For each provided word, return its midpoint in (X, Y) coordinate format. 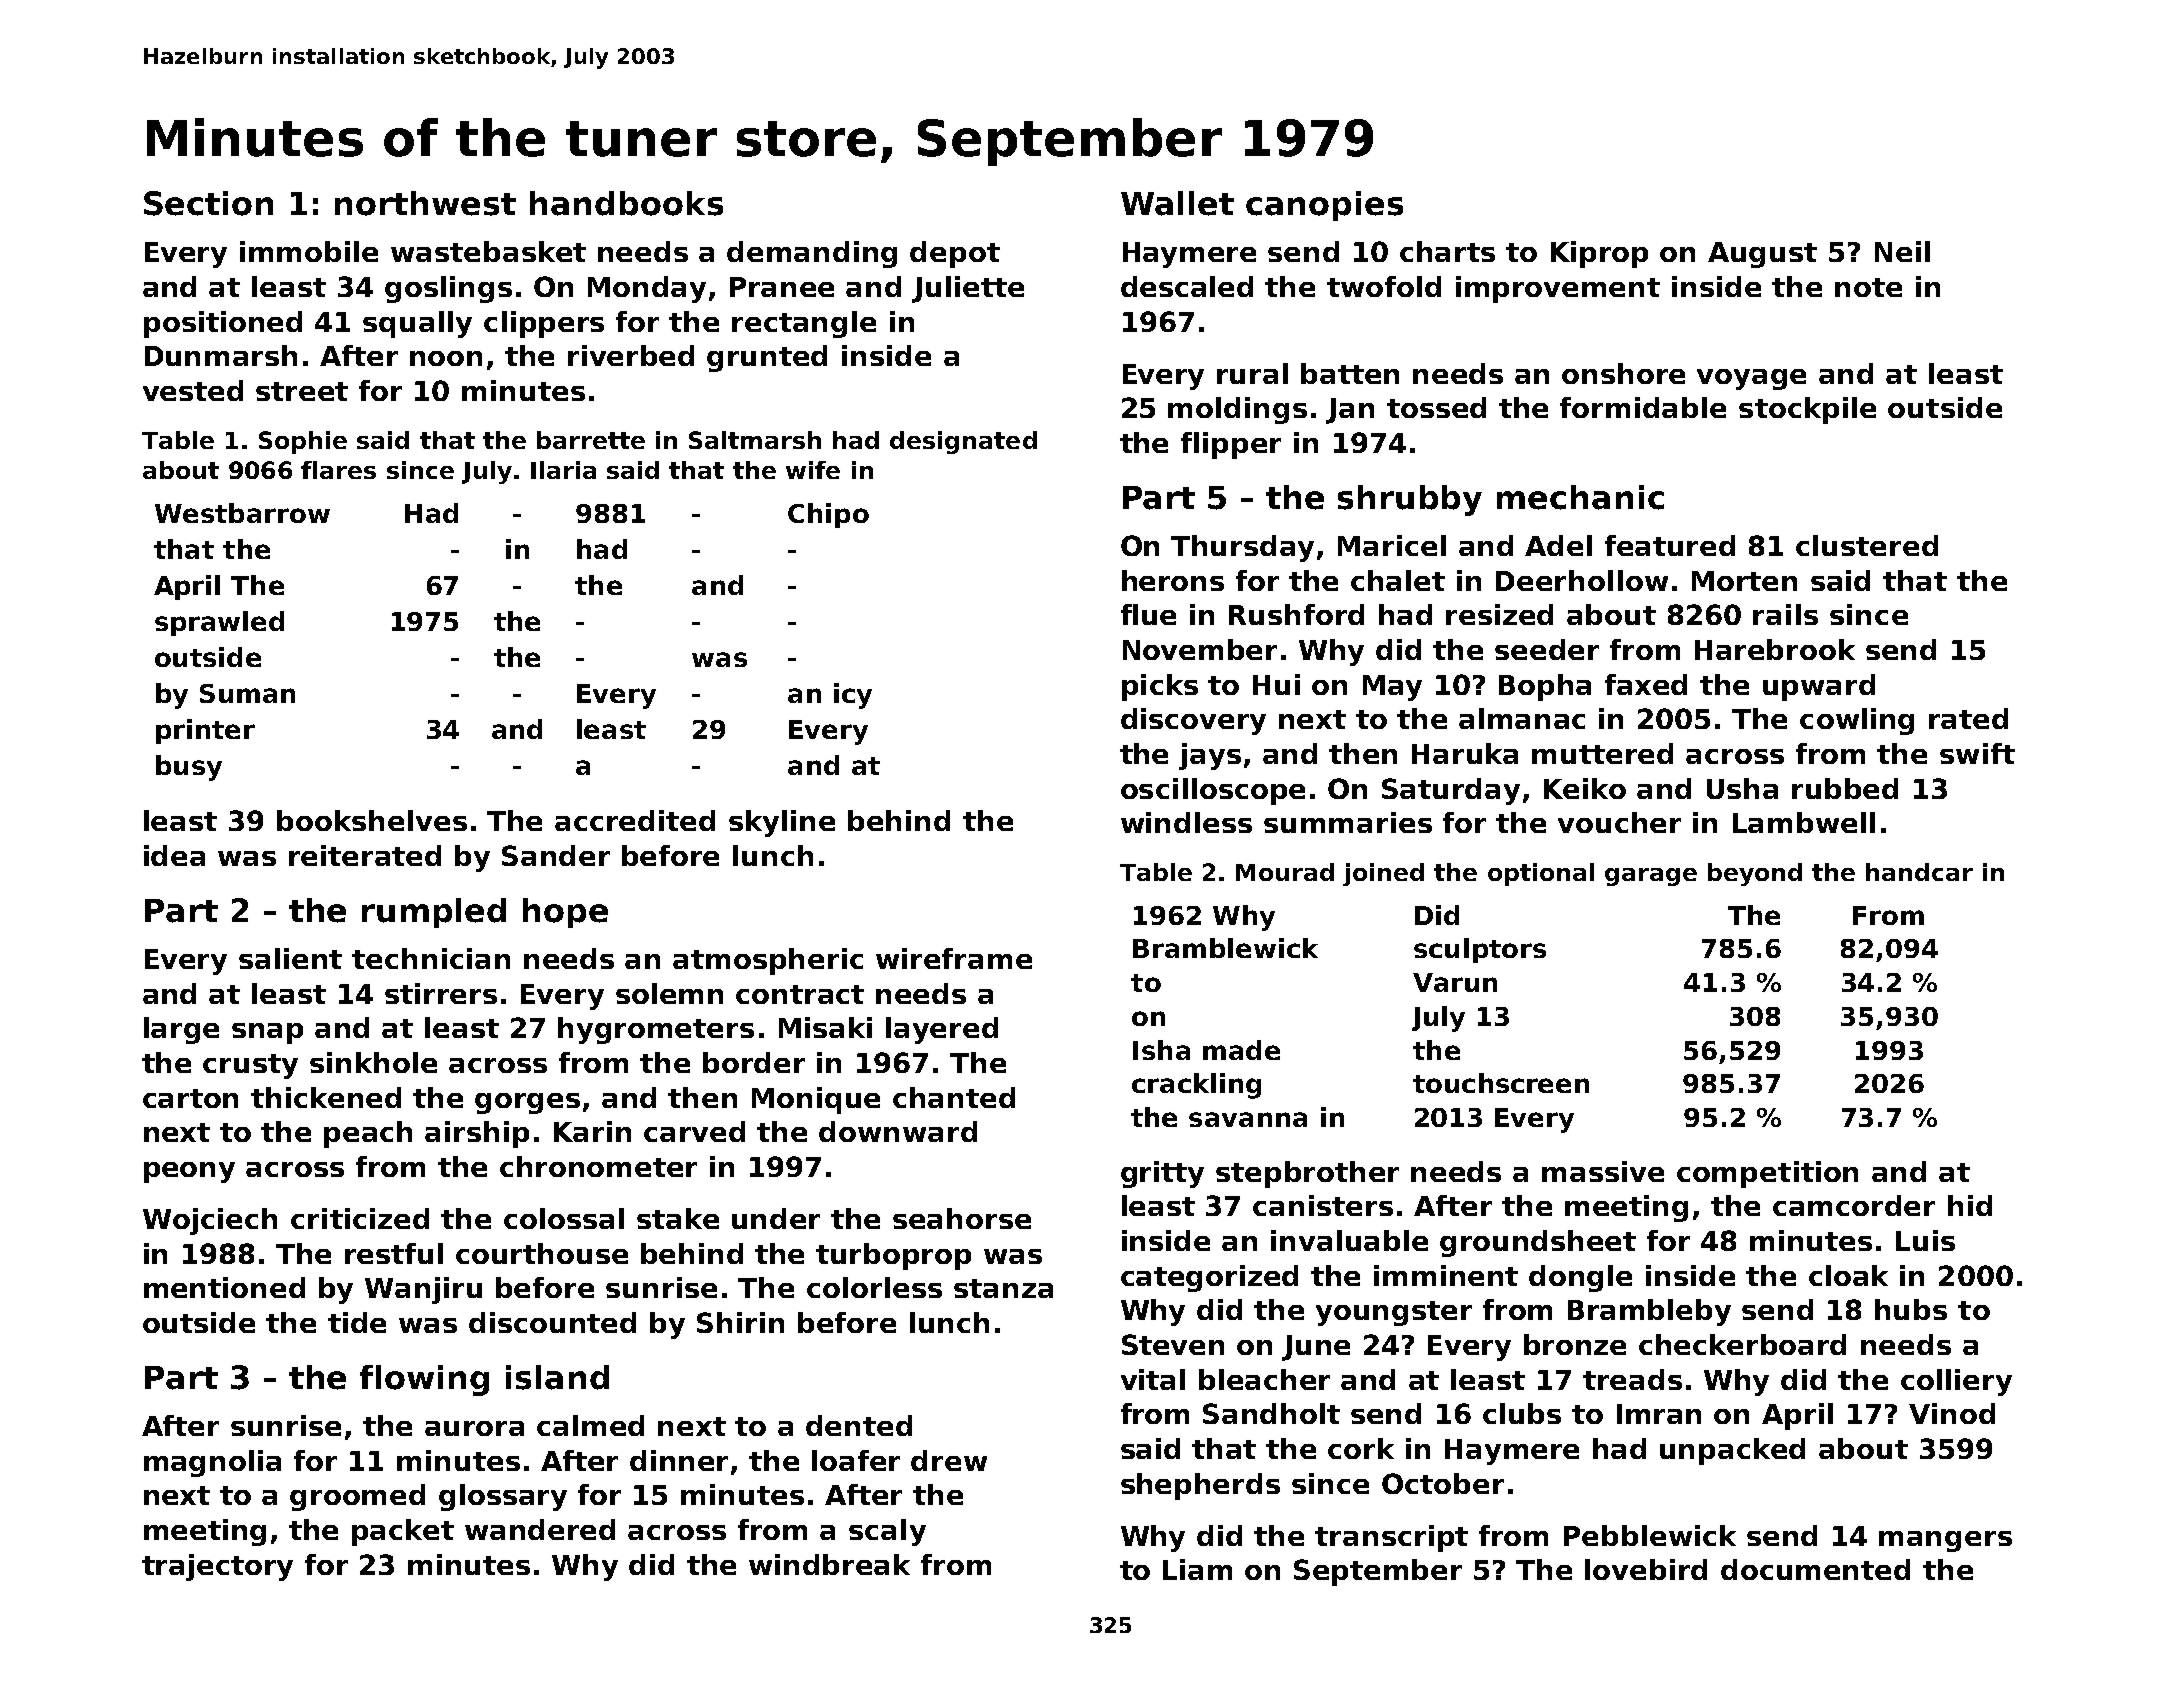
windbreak (829, 1564)
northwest (425, 203)
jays (1210, 756)
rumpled (434, 913)
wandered (540, 1529)
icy (853, 696)
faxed (1646, 684)
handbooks (626, 203)
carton (190, 1098)
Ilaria (563, 470)
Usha (1742, 788)
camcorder (1854, 1205)
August (1762, 255)
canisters (1323, 1205)
